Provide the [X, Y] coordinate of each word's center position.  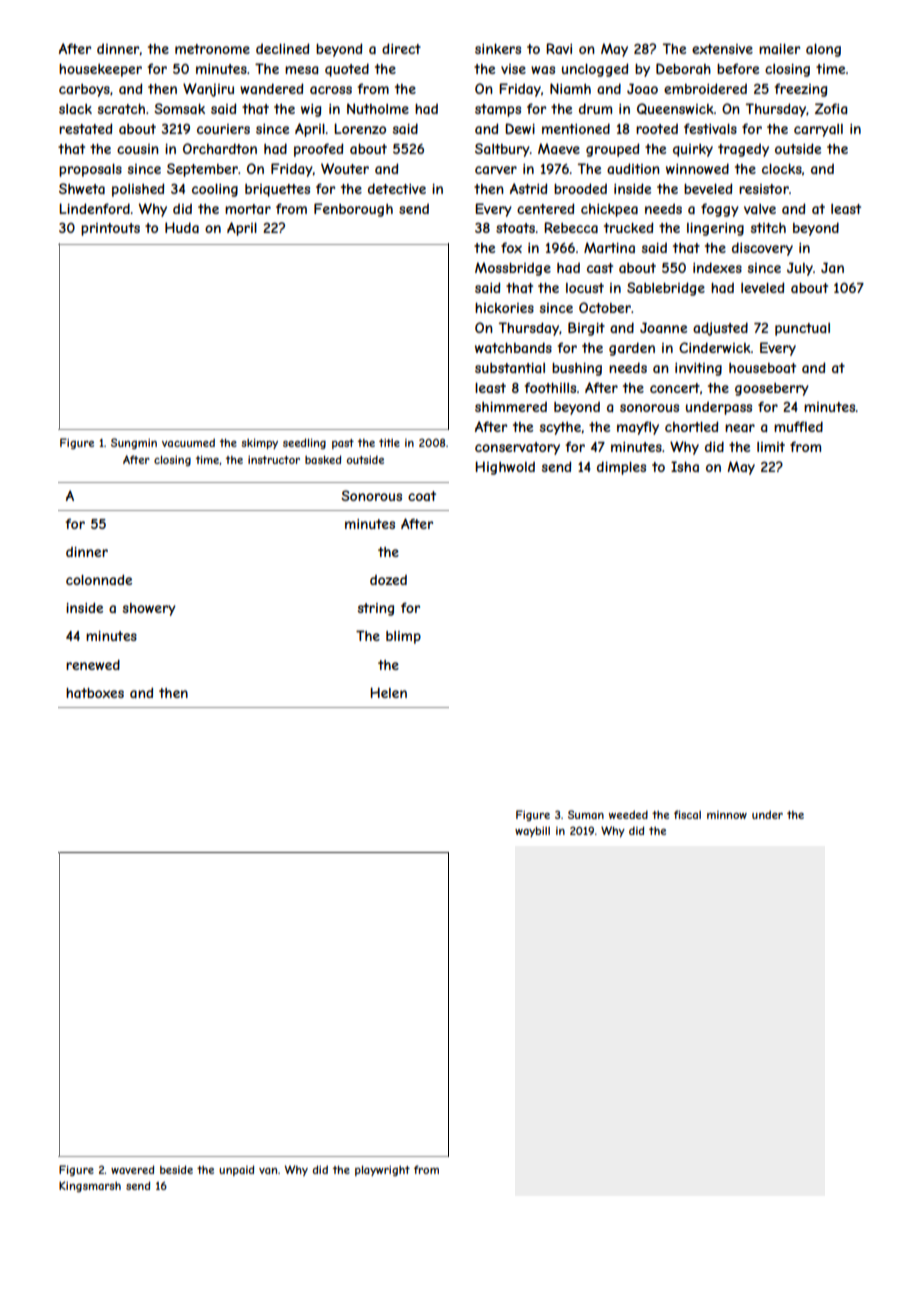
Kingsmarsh [90, 1186]
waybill [532, 832]
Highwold [505, 468]
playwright [382, 1170]
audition [633, 168]
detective [397, 188]
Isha [685, 466]
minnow [727, 815]
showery [149, 609]
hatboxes [95, 693]
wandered [271, 88]
